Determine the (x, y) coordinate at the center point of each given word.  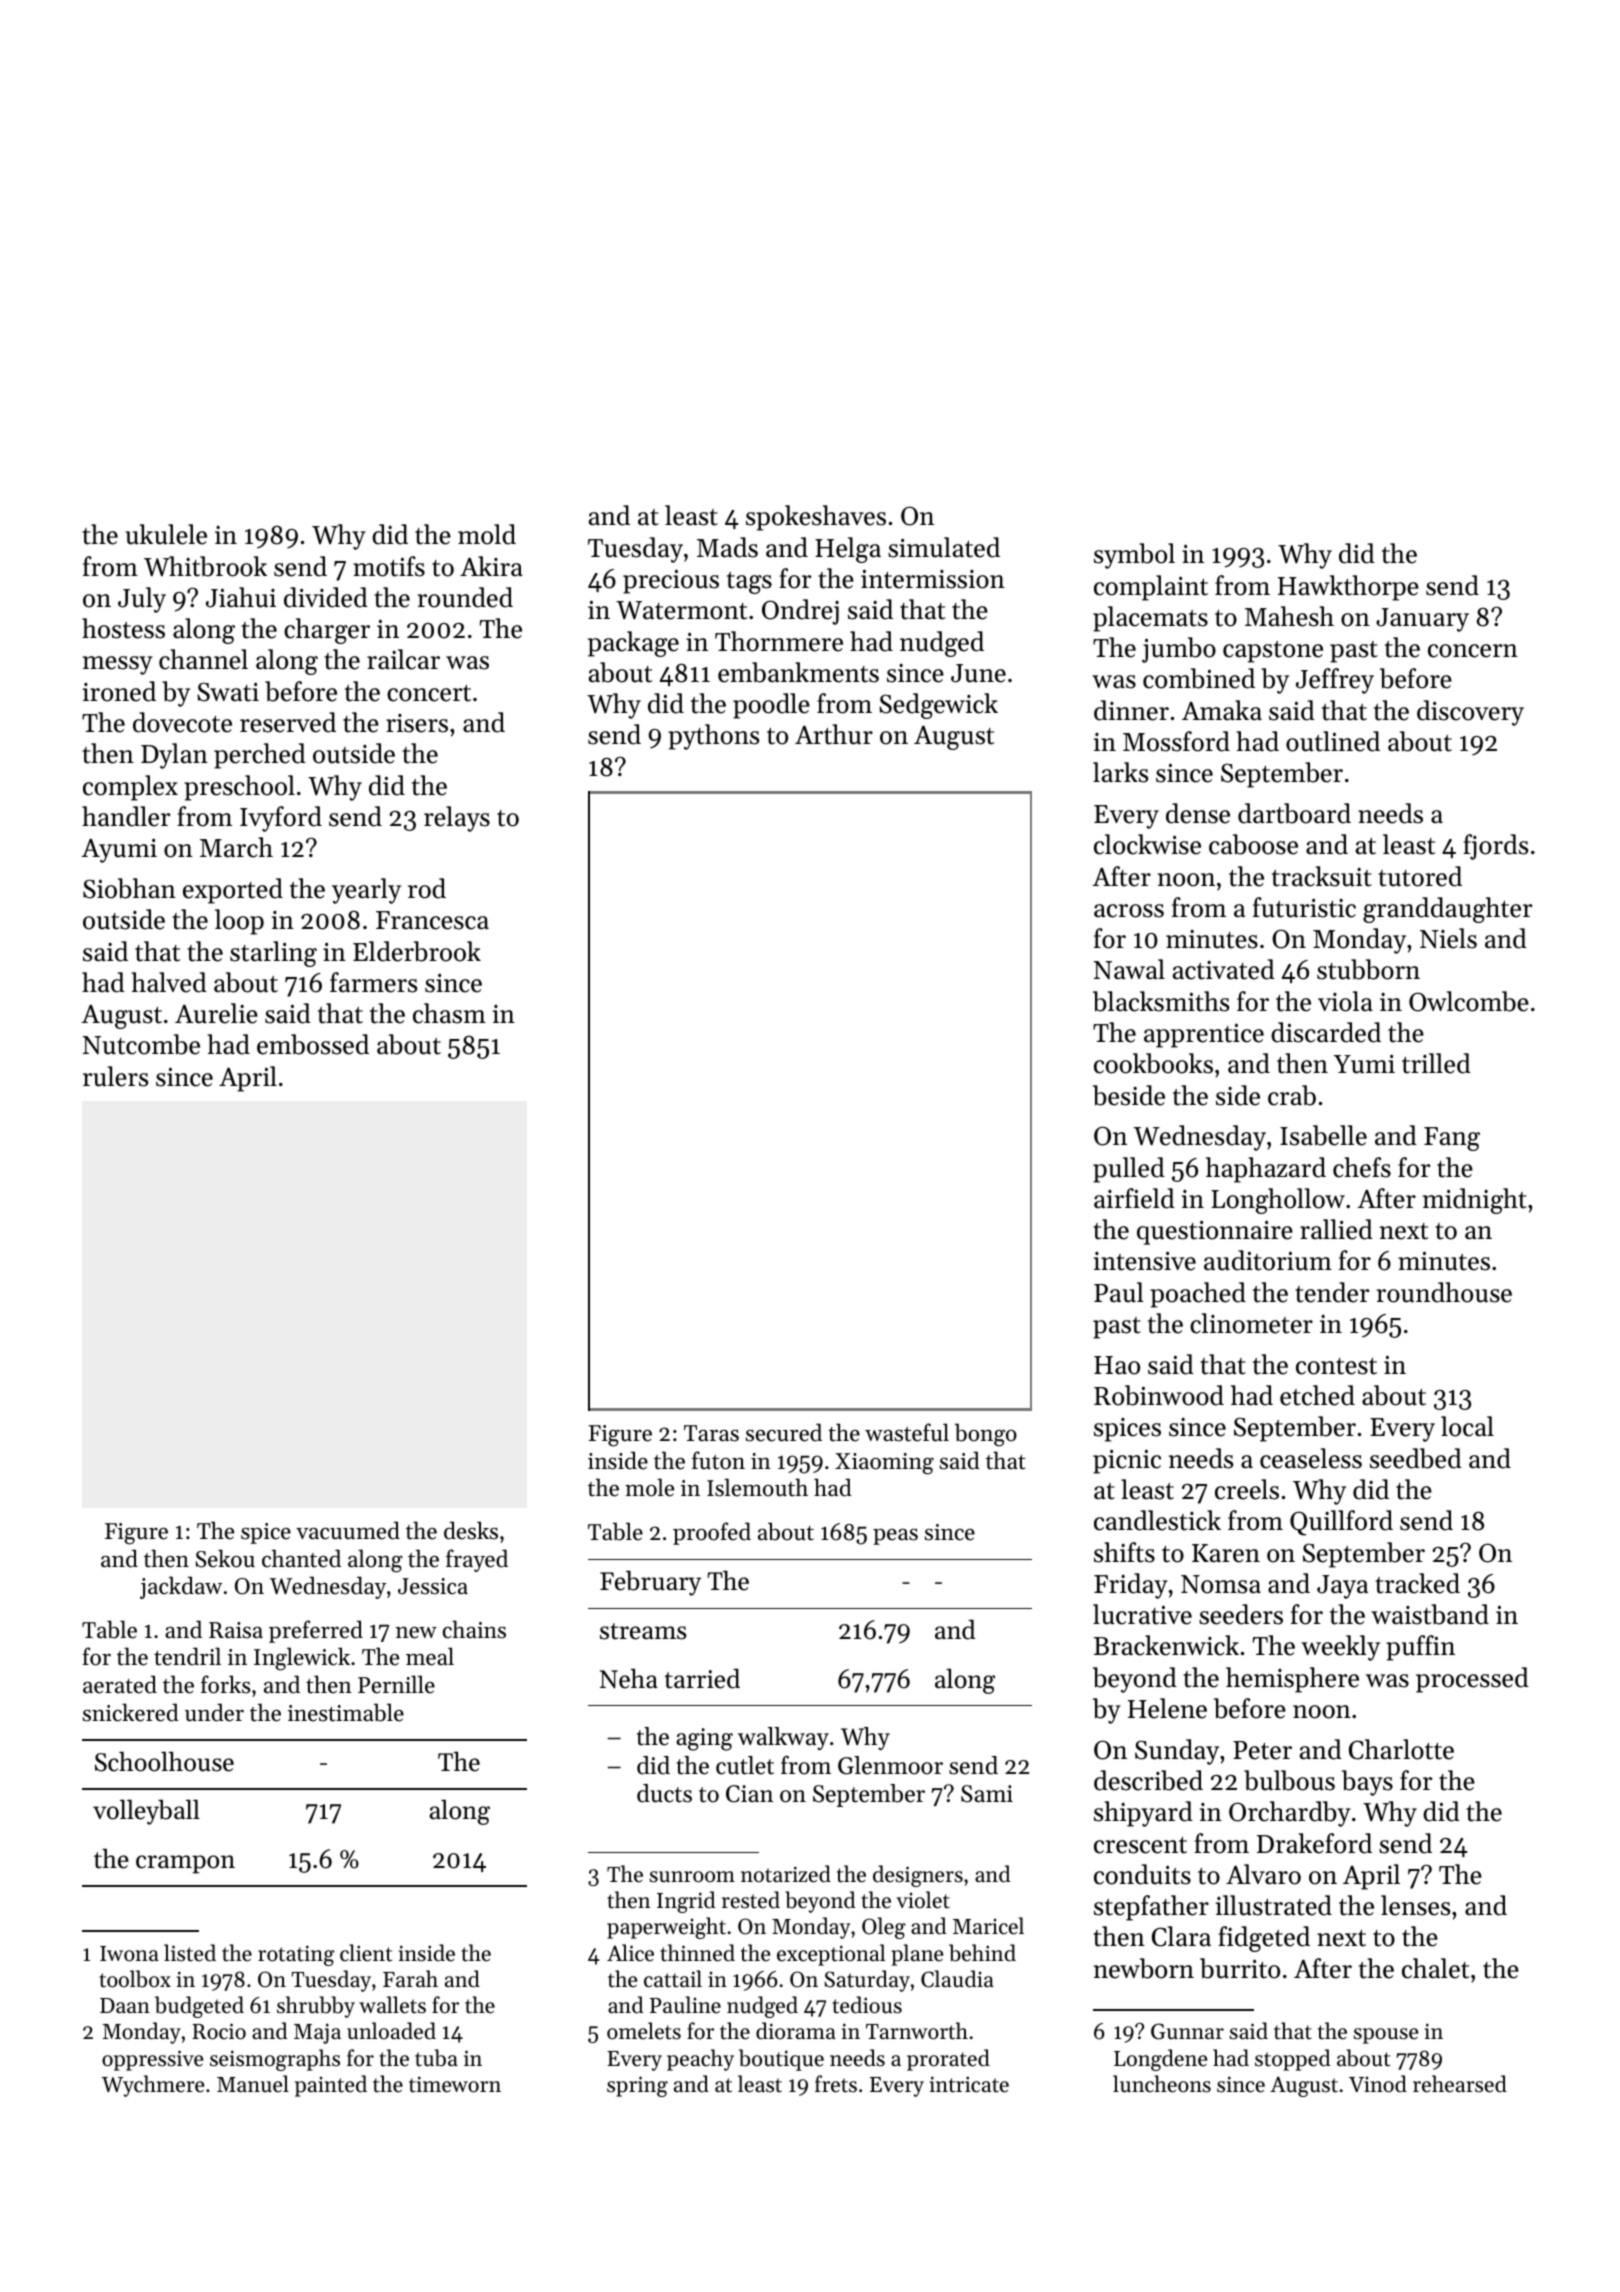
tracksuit (1322, 876)
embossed (313, 1044)
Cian (749, 1794)
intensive (1145, 1261)
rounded (465, 597)
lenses (1415, 1905)
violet (923, 1900)
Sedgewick (938, 706)
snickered (131, 1712)
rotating (296, 1955)
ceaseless (1311, 1458)
